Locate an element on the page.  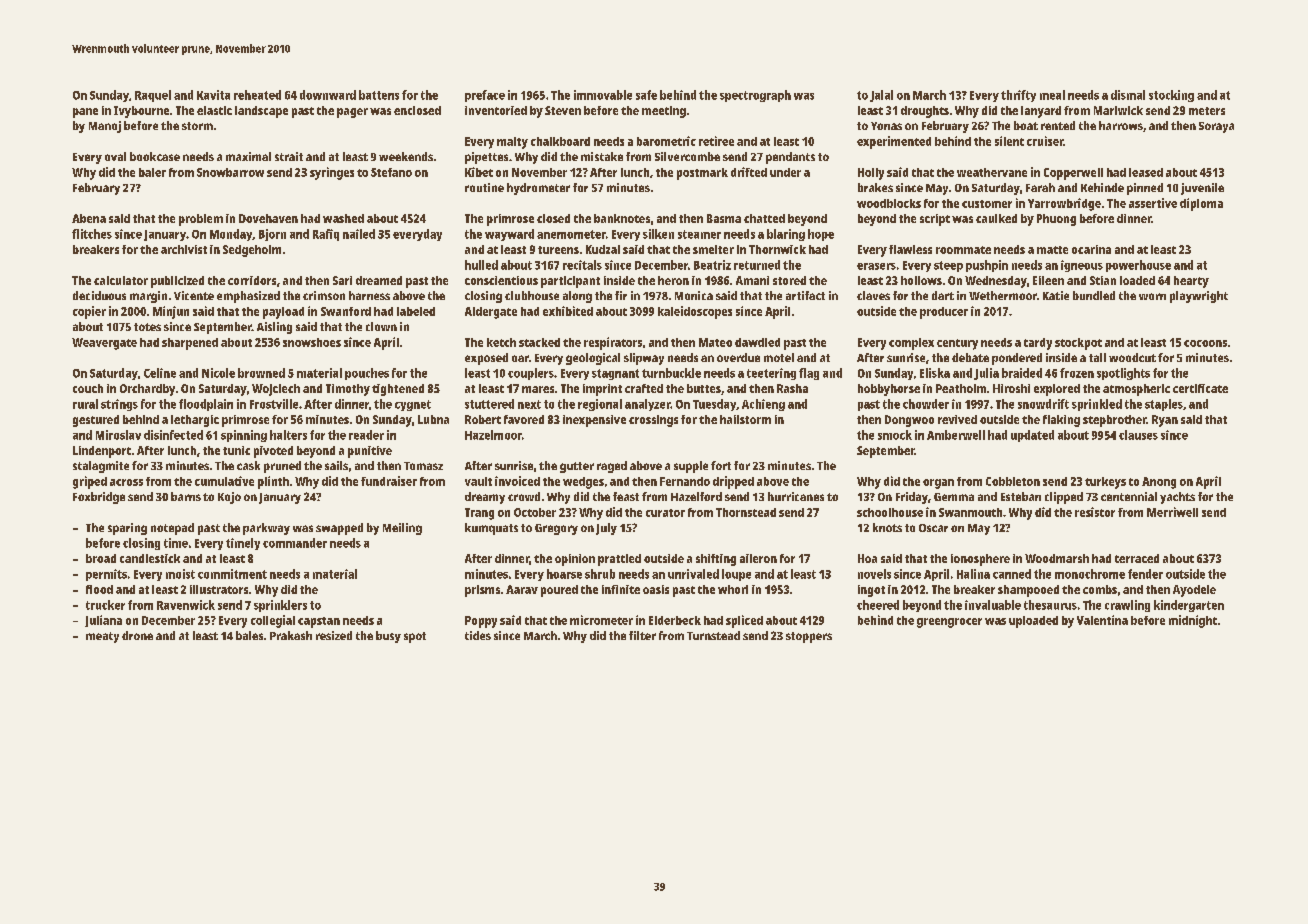
analyzer is located at coordinates (647, 405).
